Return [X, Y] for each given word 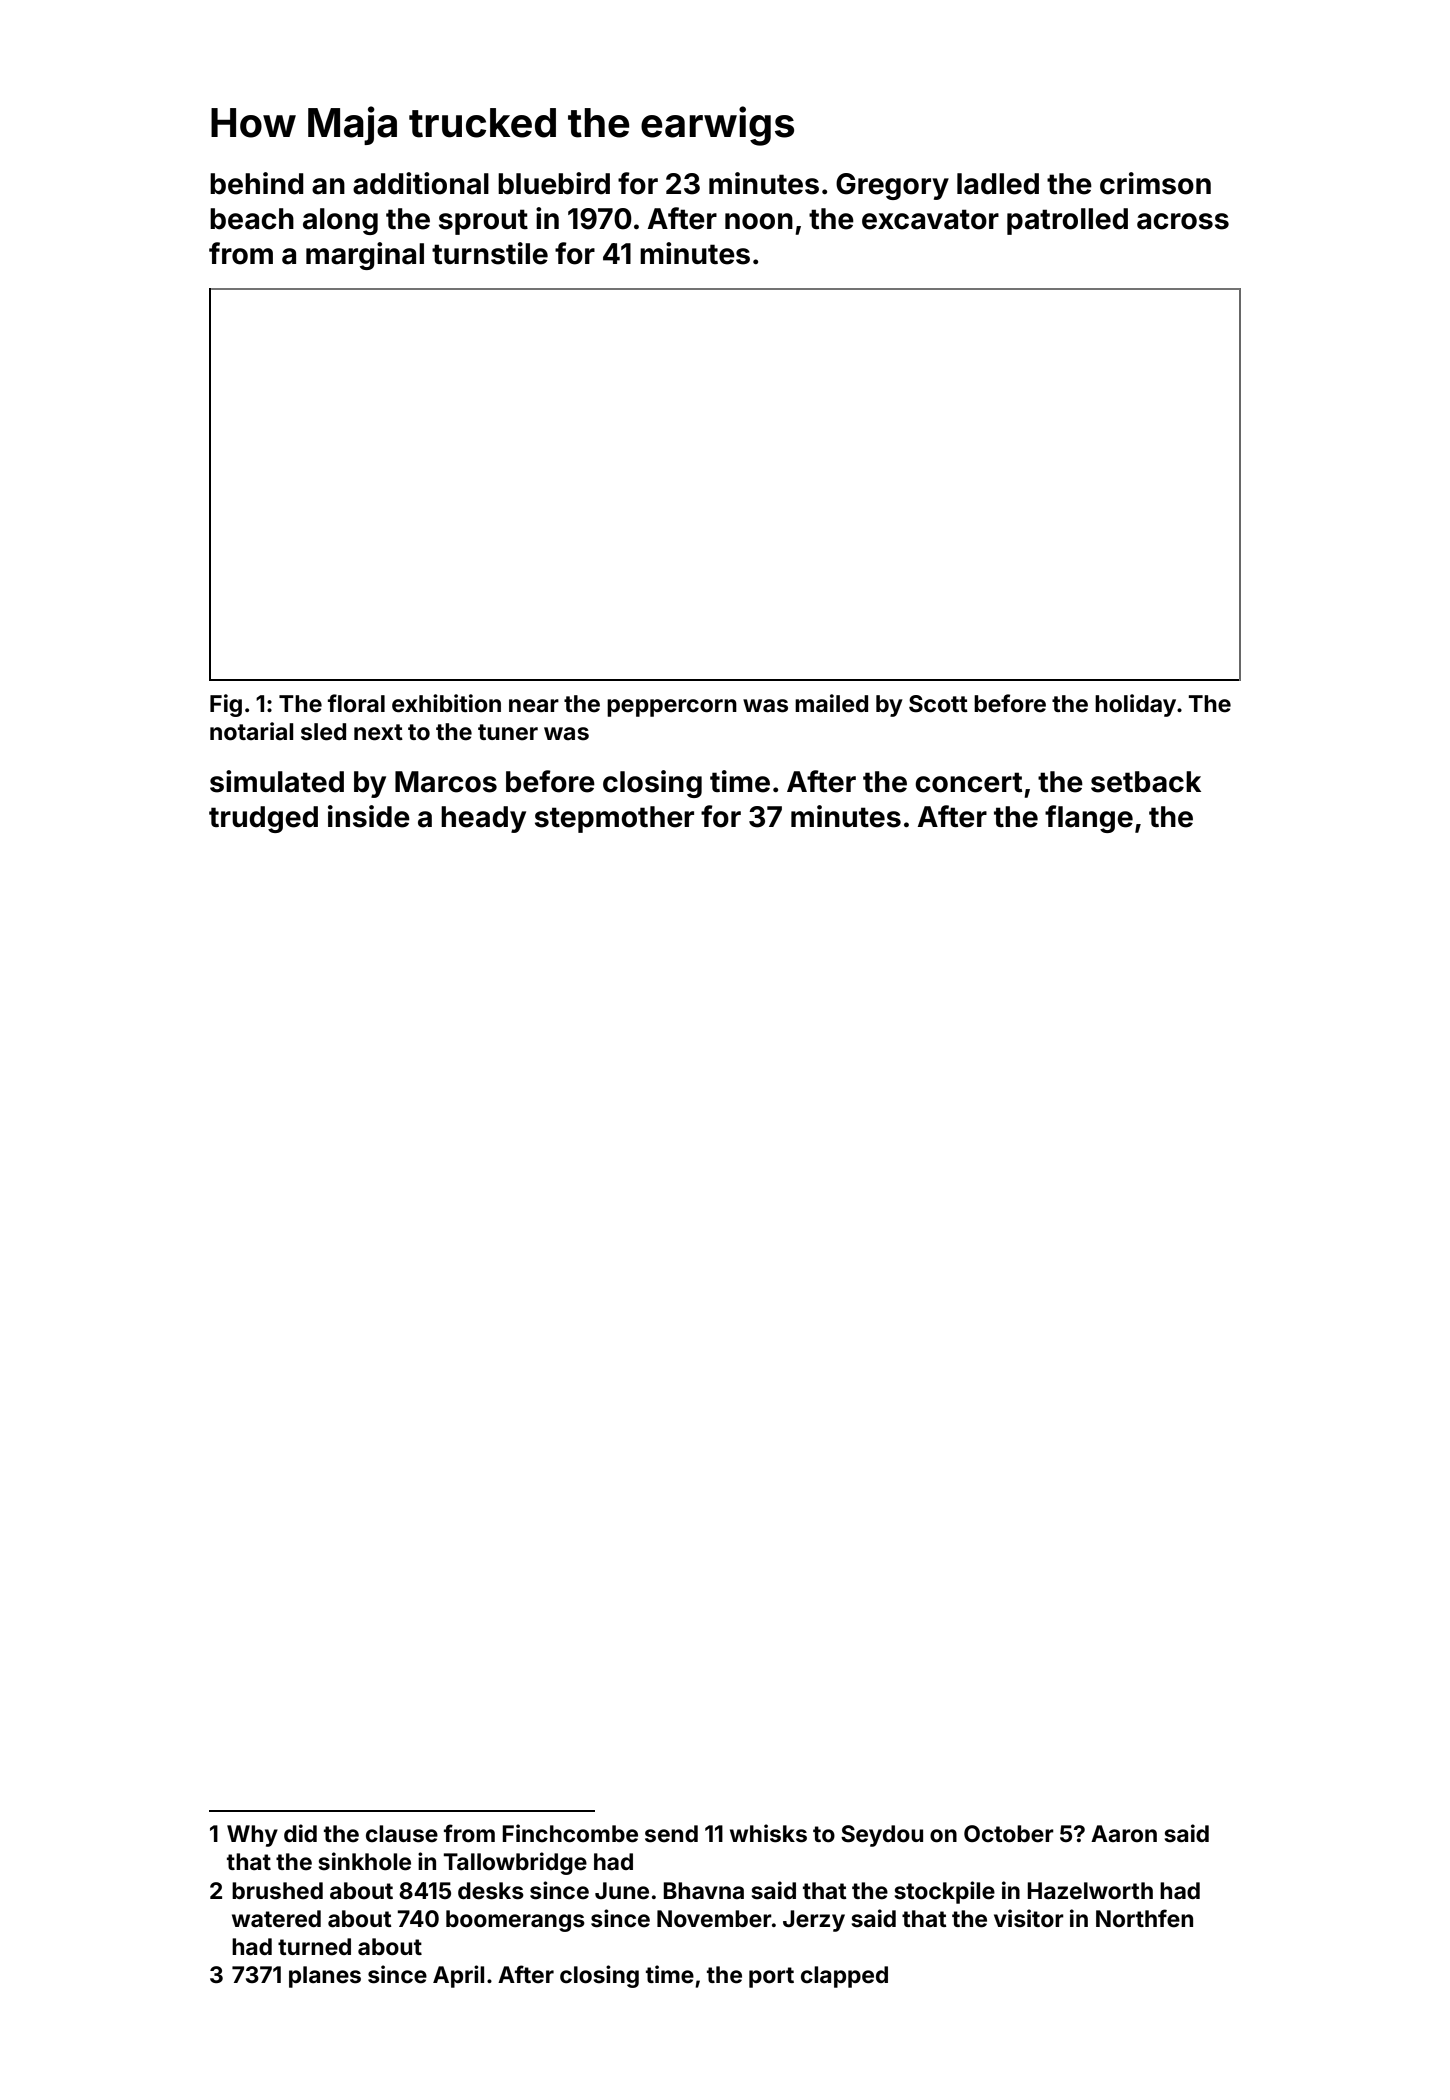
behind [257, 183]
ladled [998, 184]
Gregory [892, 186]
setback [1146, 782]
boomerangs [515, 1921]
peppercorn [672, 708]
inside [369, 816]
